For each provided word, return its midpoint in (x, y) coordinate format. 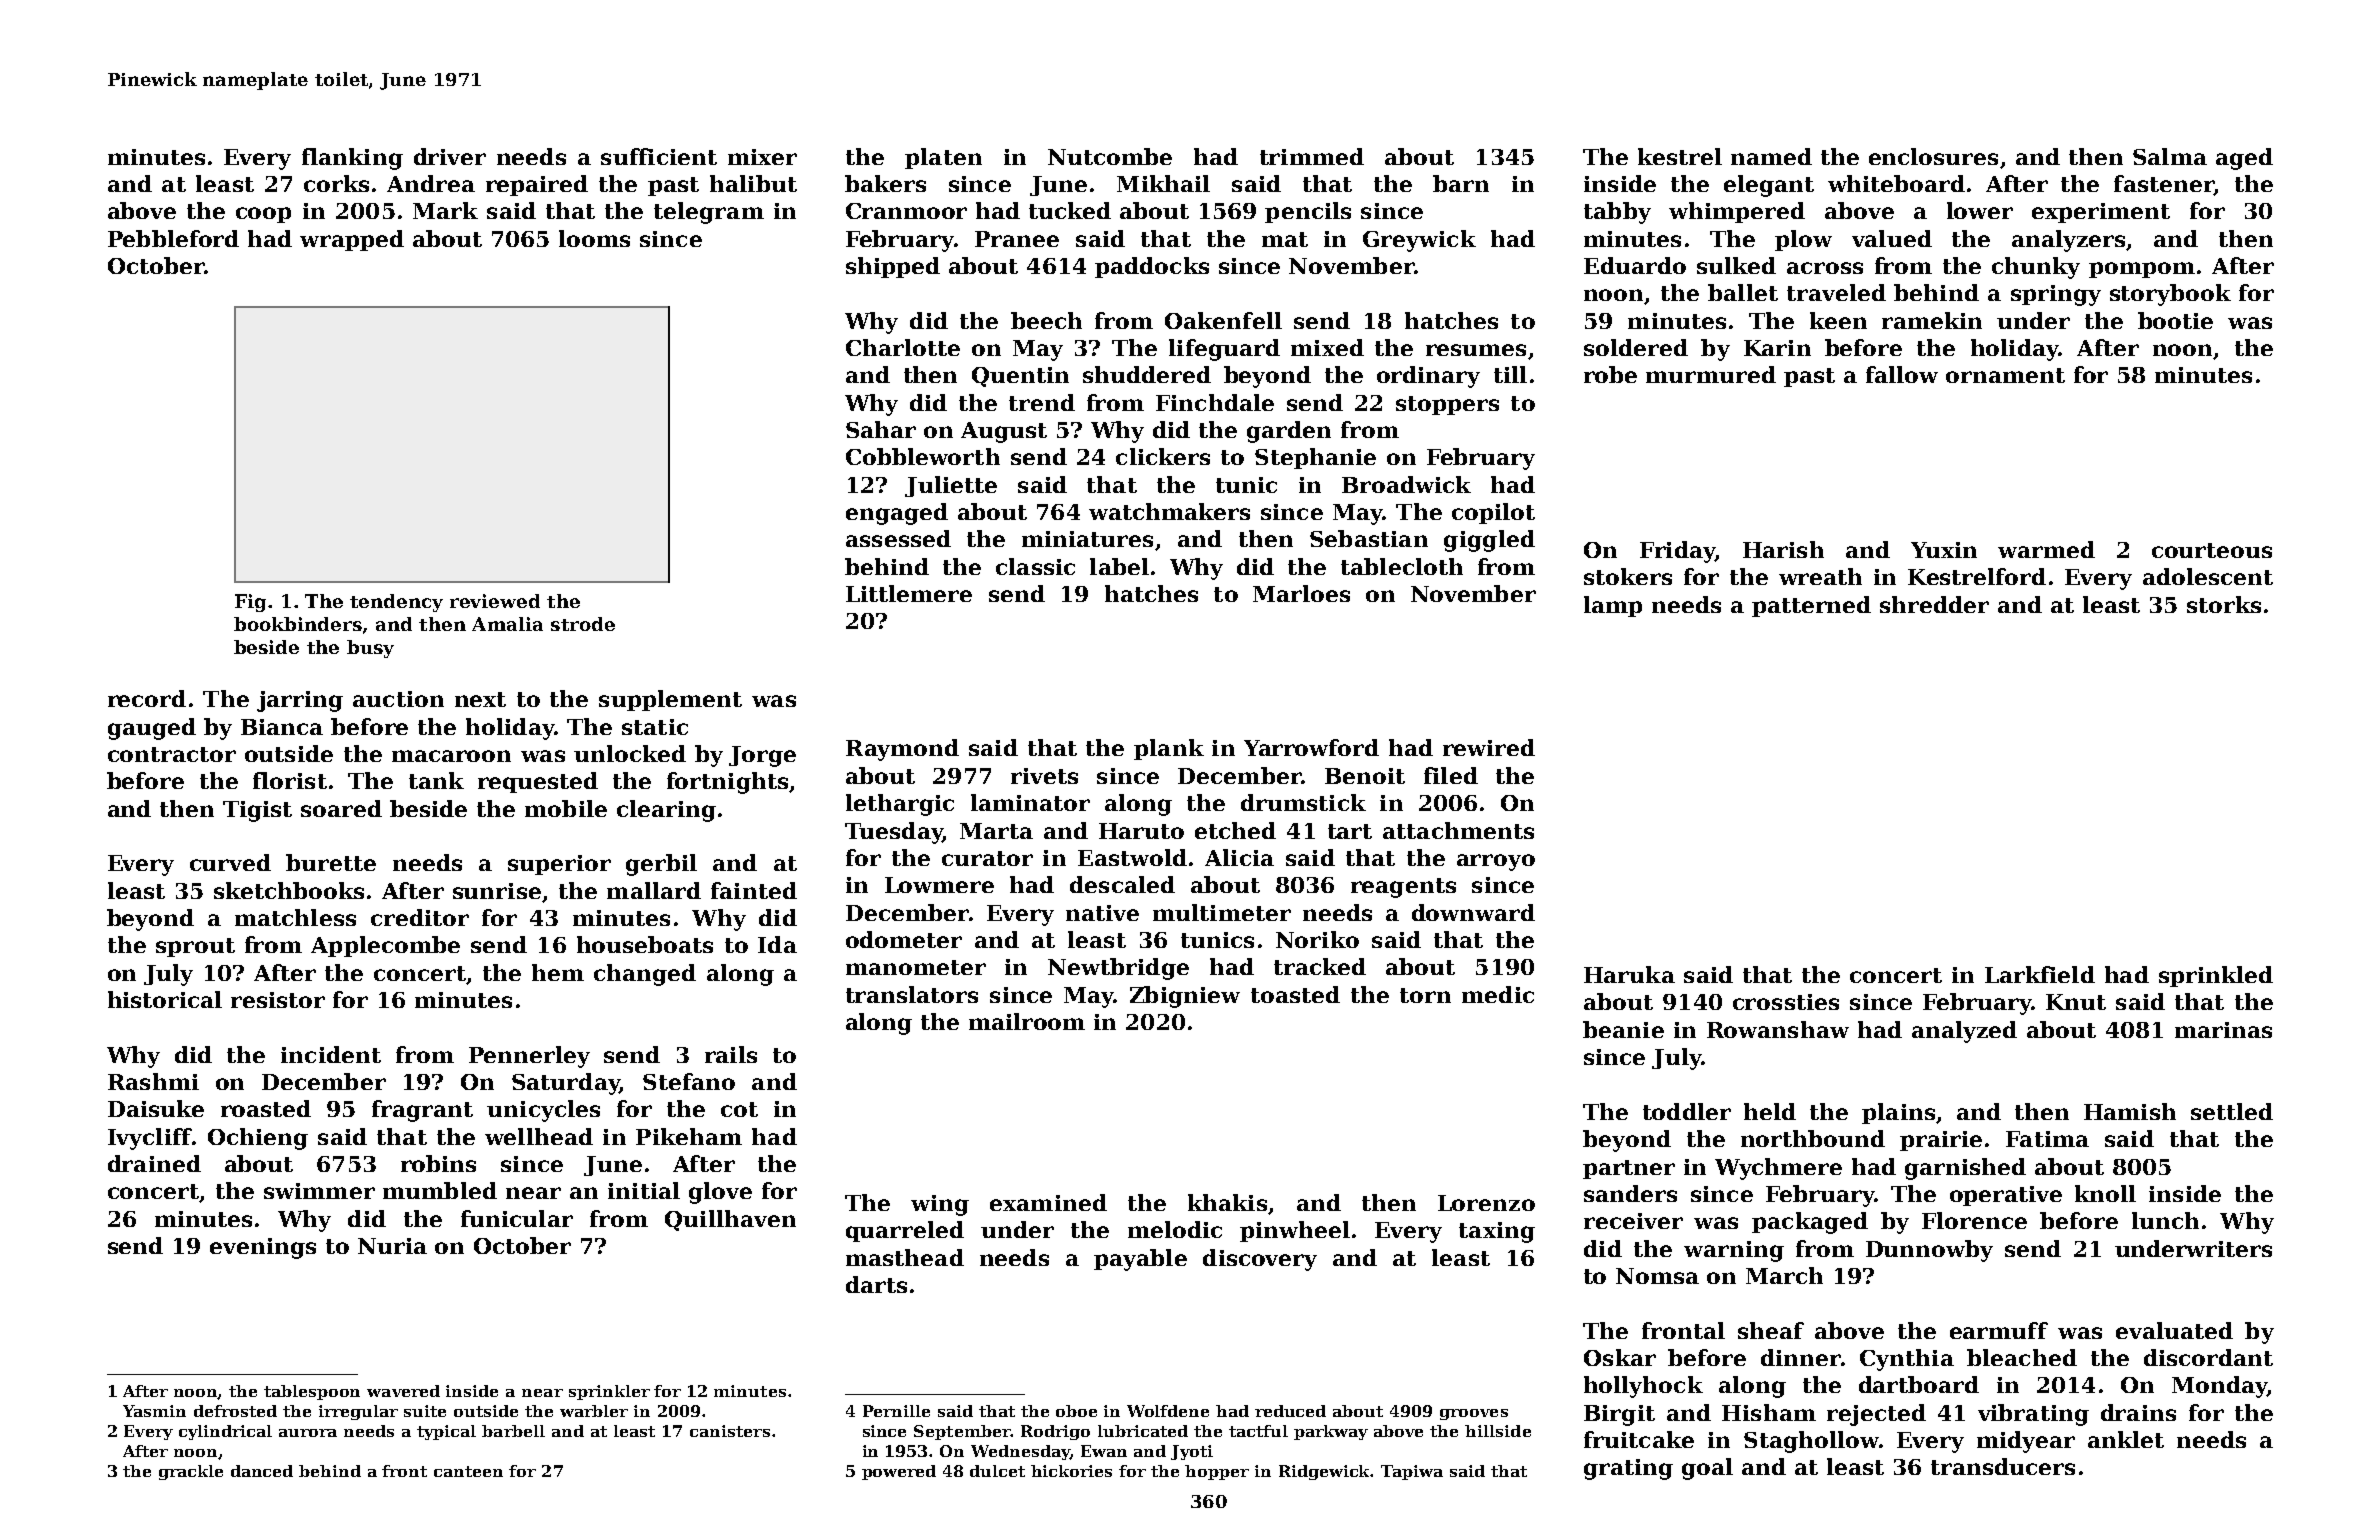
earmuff (1999, 1330)
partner (1629, 1169)
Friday (1677, 552)
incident (331, 1054)
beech (1046, 320)
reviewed (495, 601)
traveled (1836, 292)
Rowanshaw (1778, 1029)
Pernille (896, 1411)
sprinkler (609, 1392)
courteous (2212, 550)
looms (594, 238)
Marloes (1301, 593)
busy (370, 649)
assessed (898, 538)
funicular (517, 1218)
